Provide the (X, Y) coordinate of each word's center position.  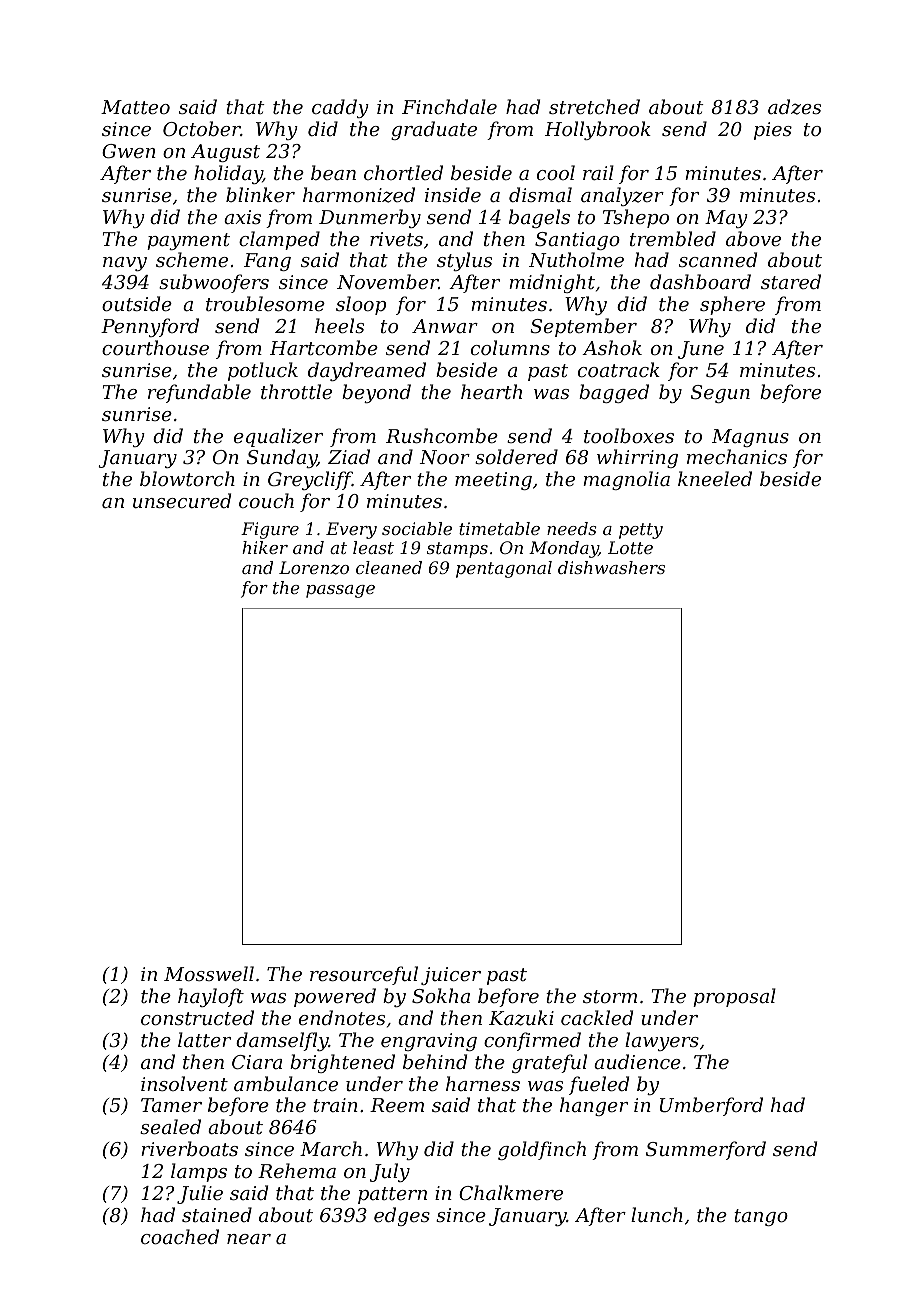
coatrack (619, 369)
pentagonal (504, 569)
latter (204, 1039)
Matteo (135, 107)
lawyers (662, 1041)
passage (340, 591)
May (726, 219)
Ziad (349, 456)
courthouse (155, 347)
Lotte (630, 547)
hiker (265, 547)
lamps (199, 1172)
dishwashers (611, 567)
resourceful (364, 975)
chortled (403, 172)
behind (435, 1061)
